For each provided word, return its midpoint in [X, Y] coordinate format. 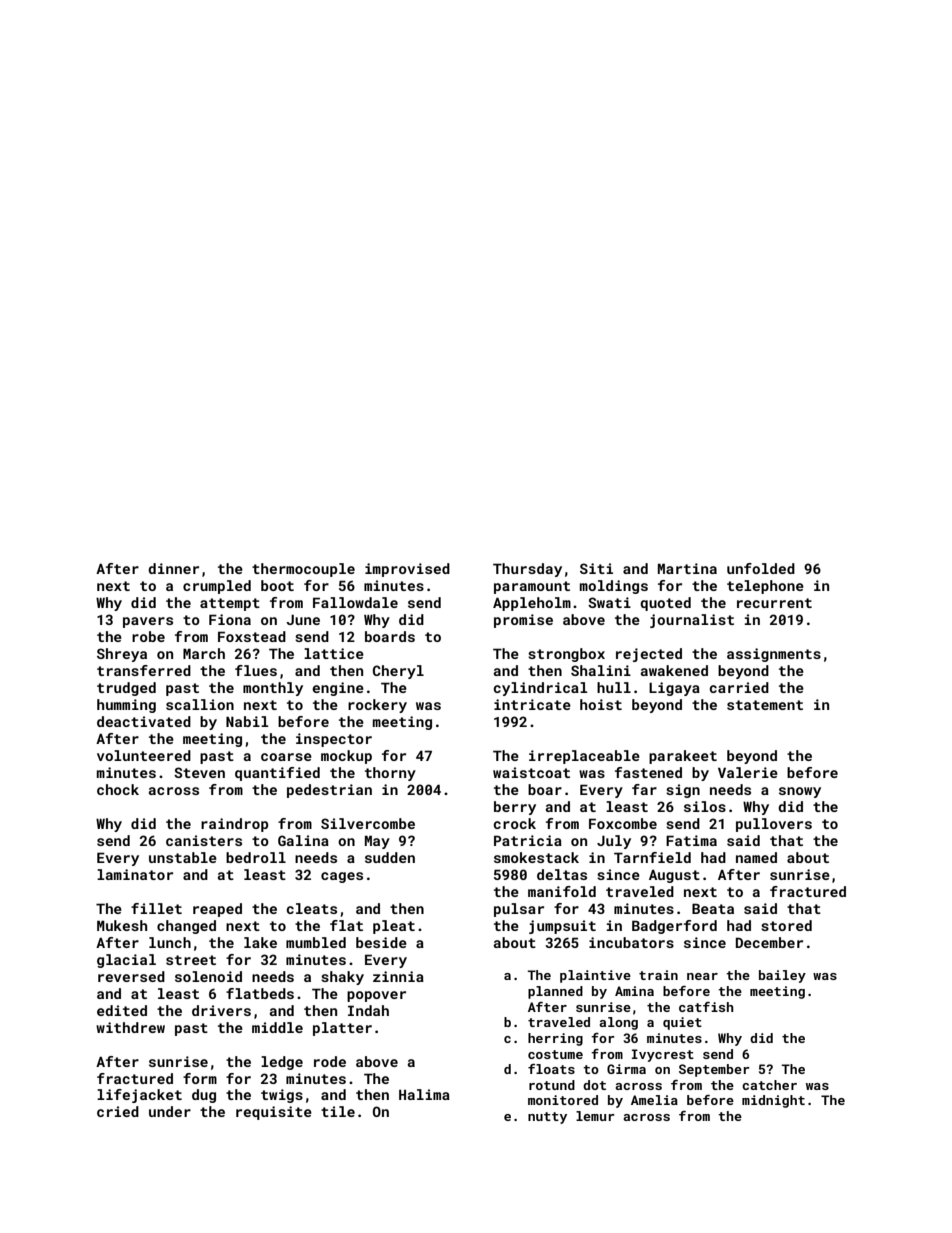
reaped [217, 910]
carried [739, 687]
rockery [377, 706]
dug [204, 1096]
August [674, 876]
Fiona [230, 619]
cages [342, 877]
